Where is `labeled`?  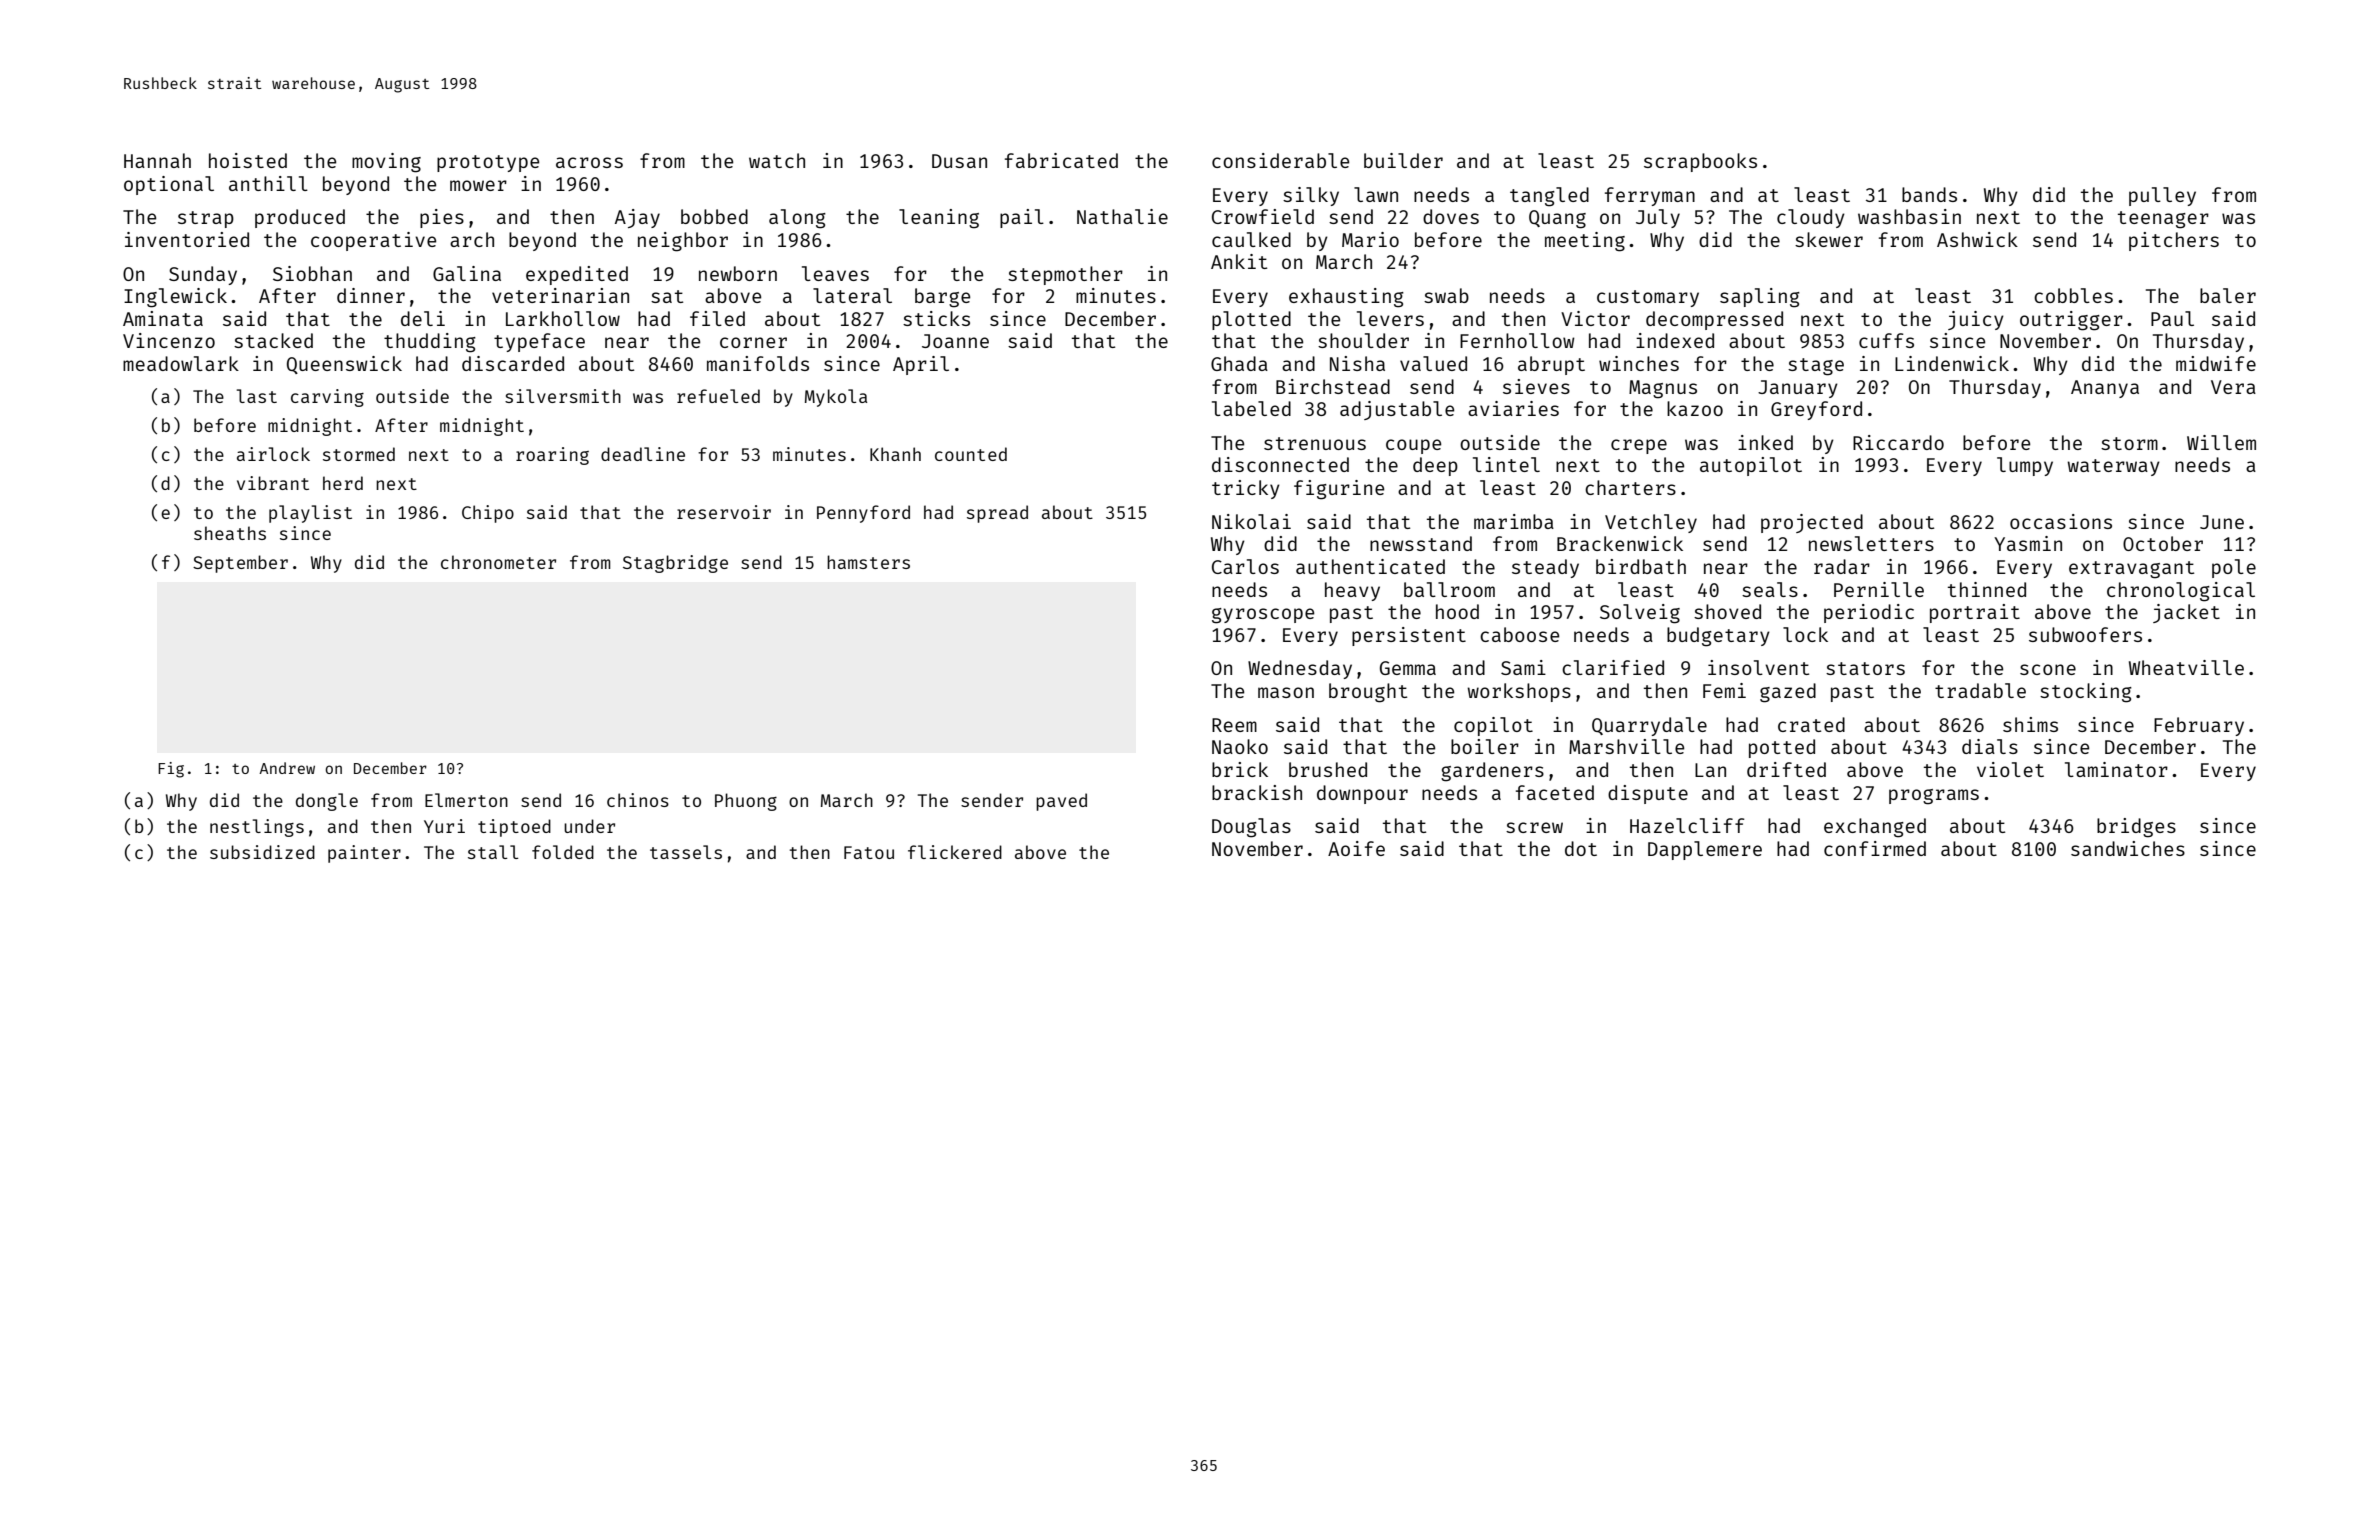 labeled is located at coordinates (1251, 408).
